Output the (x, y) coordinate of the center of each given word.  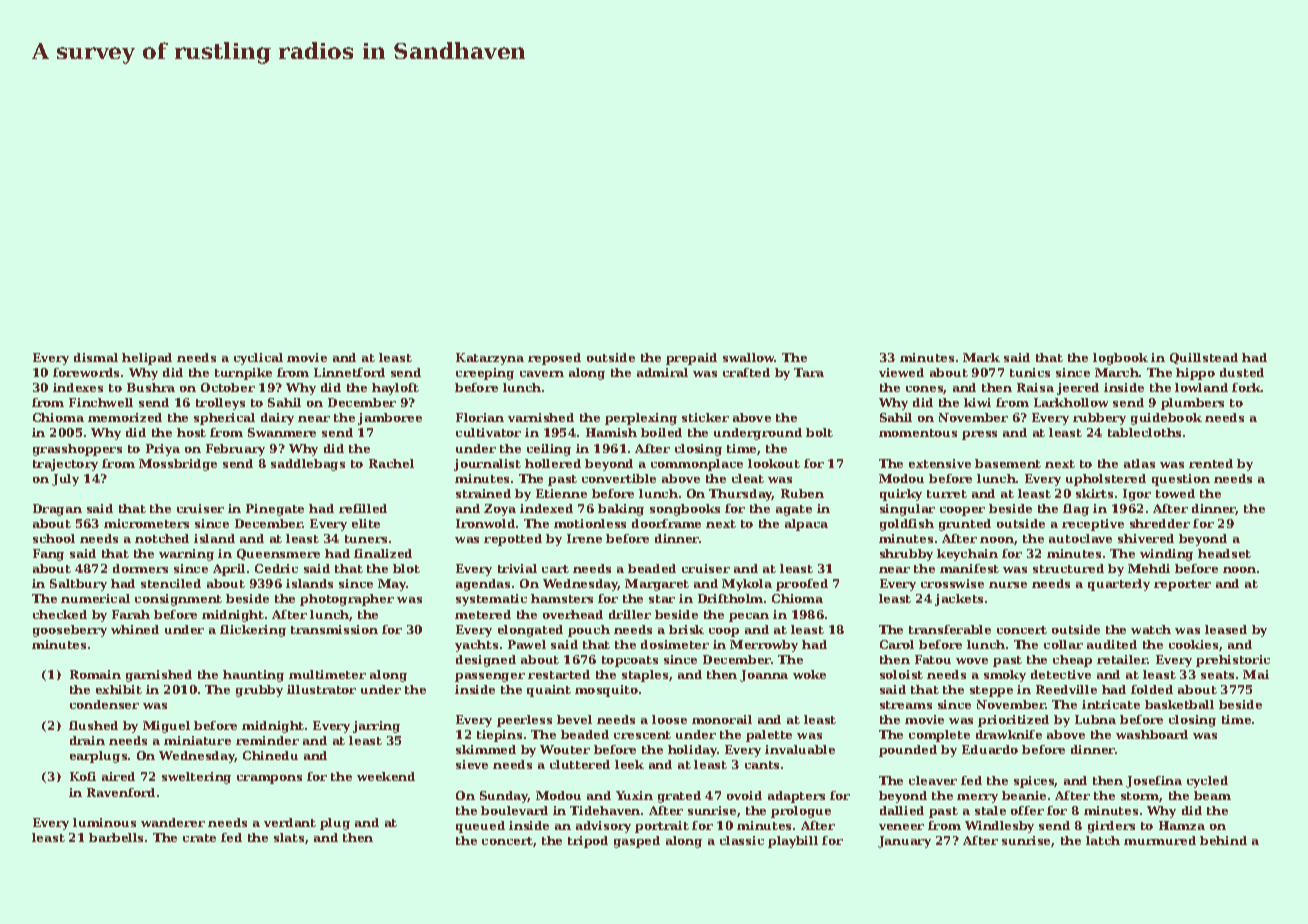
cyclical (258, 359)
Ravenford (121, 792)
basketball (1179, 704)
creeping (485, 374)
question (1181, 480)
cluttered (580, 764)
